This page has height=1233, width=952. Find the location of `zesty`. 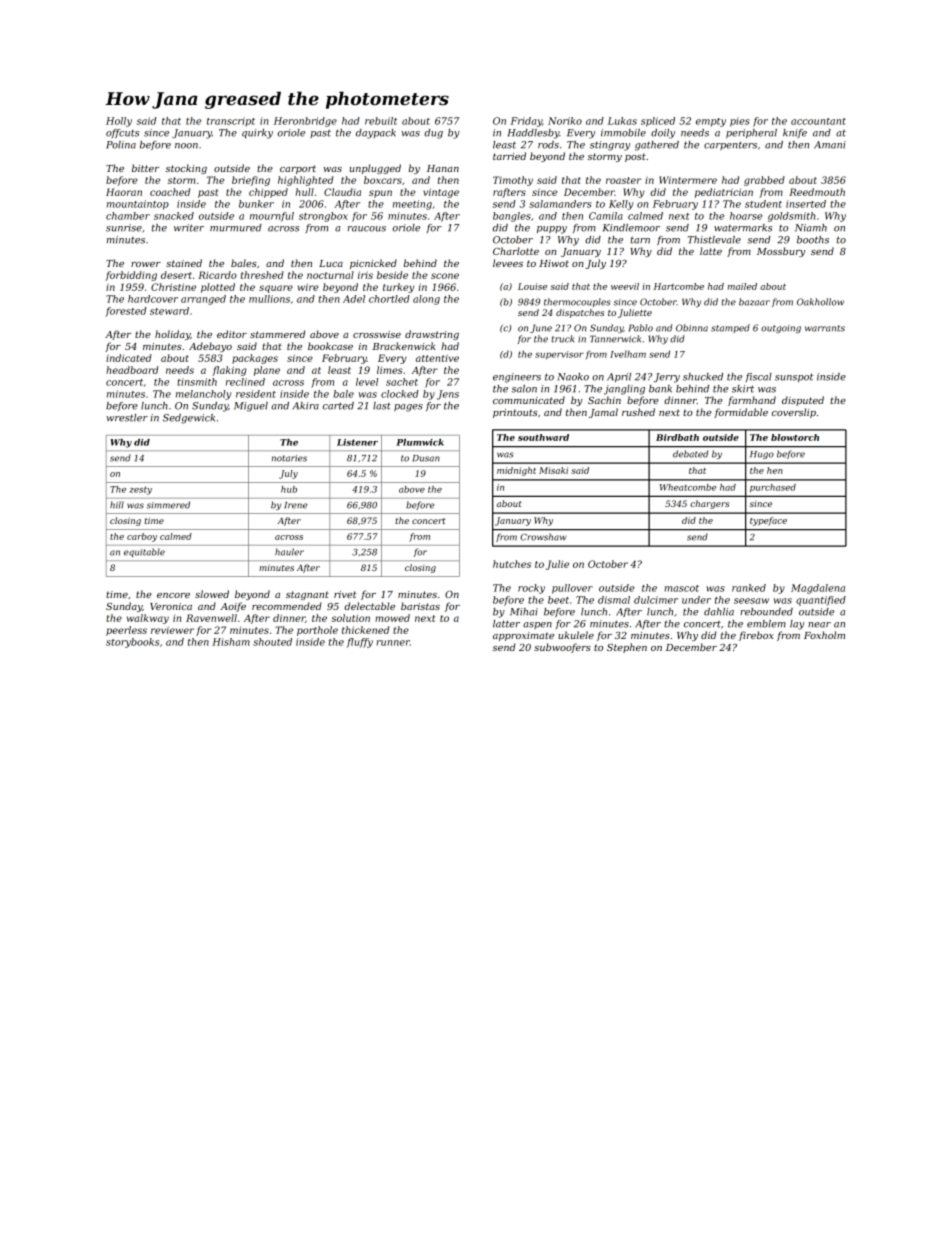

zesty is located at coordinates (140, 490).
